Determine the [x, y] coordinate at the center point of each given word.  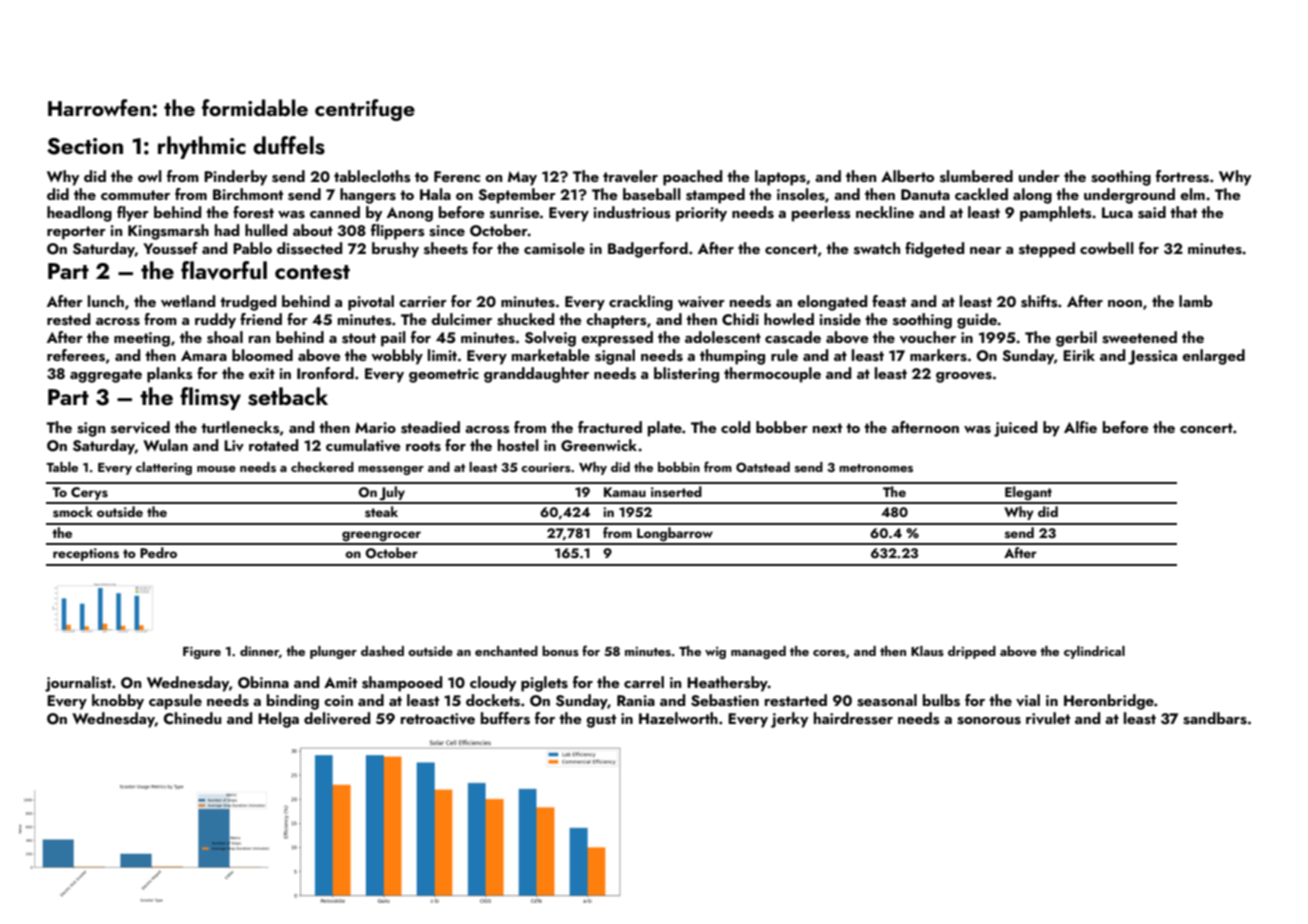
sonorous [989, 721]
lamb [1196, 301]
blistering [686, 375]
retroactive [438, 718]
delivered [337, 718]
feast [889, 301]
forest [253, 212]
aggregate [106, 376]
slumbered [976, 176]
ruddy [215, 321]
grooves [964, 377]
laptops [780, 178]
